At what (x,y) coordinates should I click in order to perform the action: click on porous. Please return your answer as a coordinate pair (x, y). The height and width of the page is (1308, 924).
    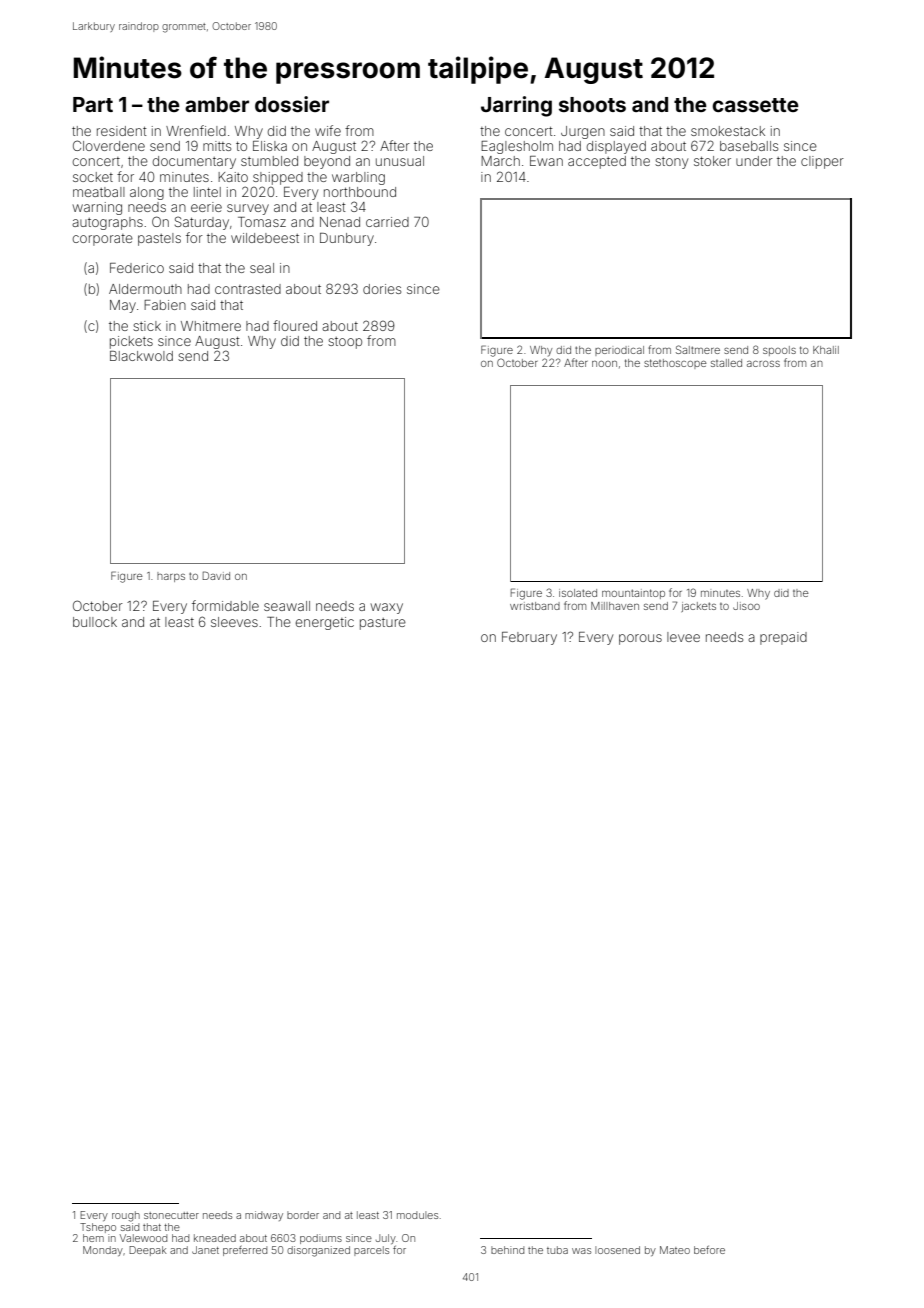
    Looking at the image, I should click on (640, 639).
